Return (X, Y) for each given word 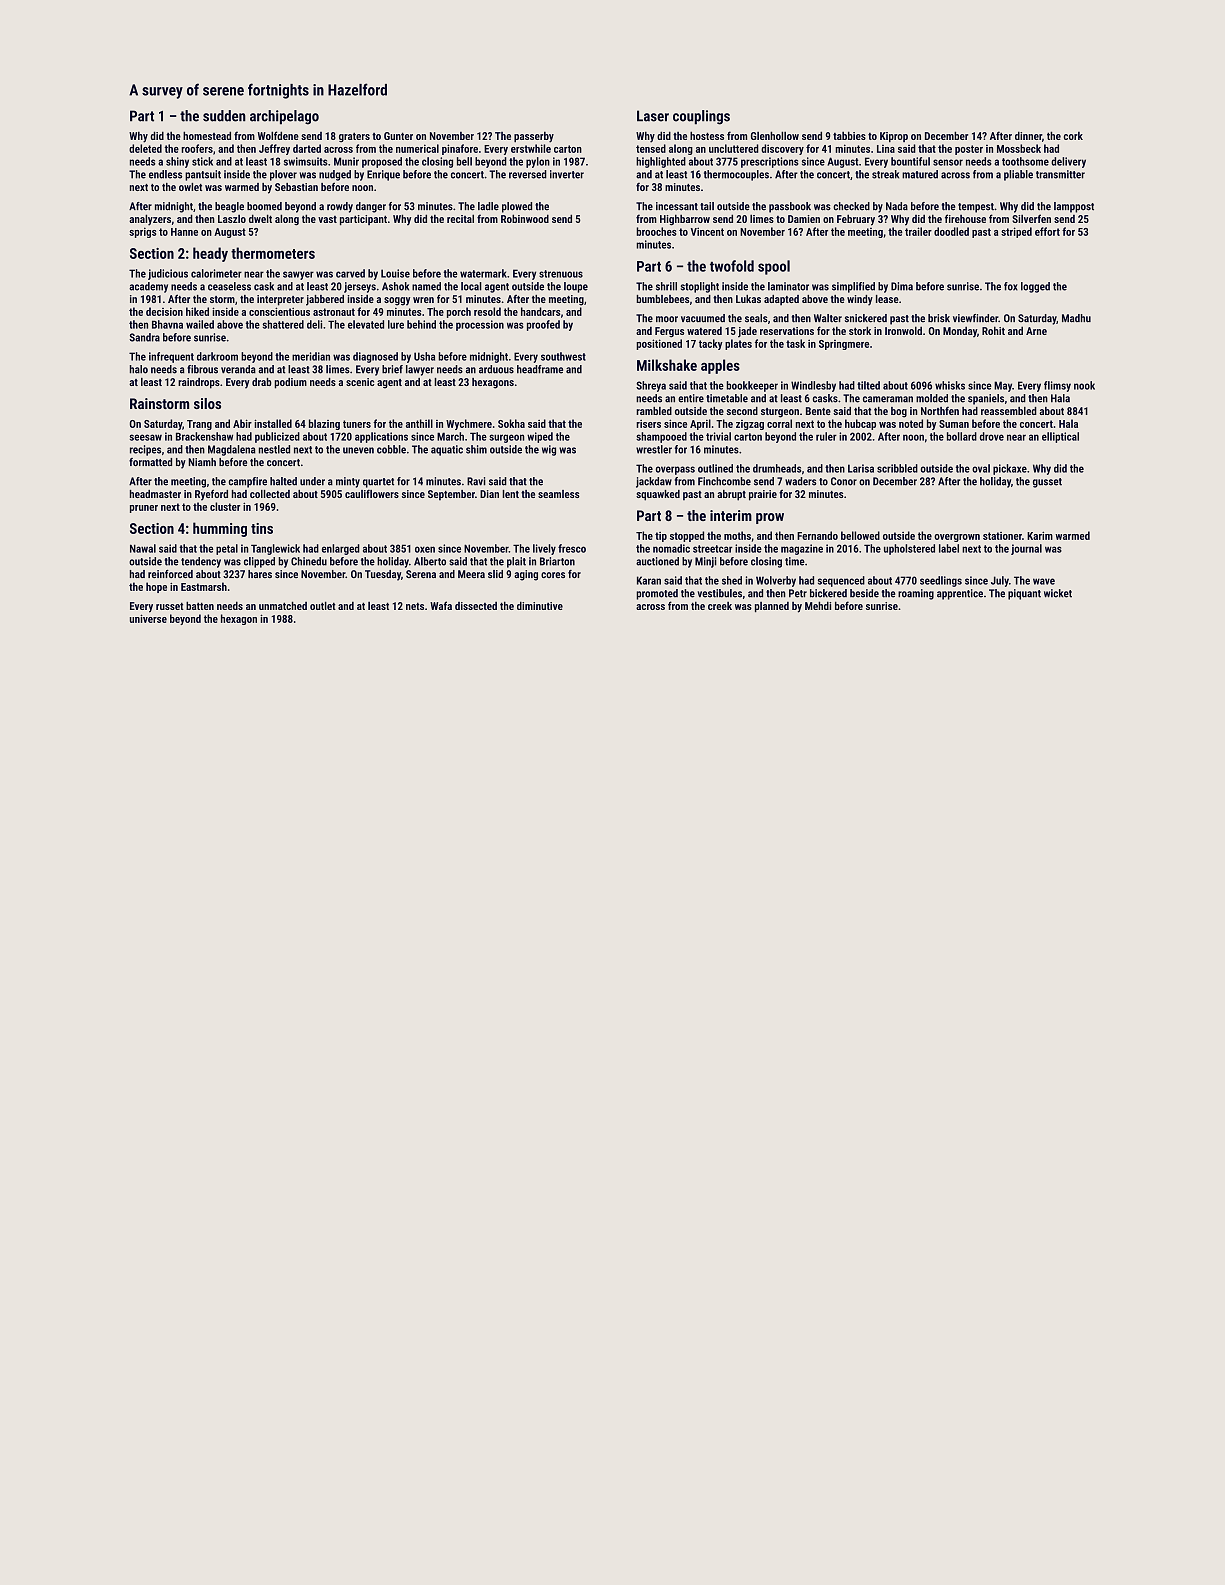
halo (139, 369)
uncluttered (734, 148)
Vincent (707, 231)
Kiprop (894, 137)
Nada (897, 206)
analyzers (150, 220)
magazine (802, 549)
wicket (1058, 593)
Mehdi (818, 605)
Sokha (511, 423)
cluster (225, 506)
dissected (476, 606)
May (1003, 386)
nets (415, 606)
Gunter (398, 136)
